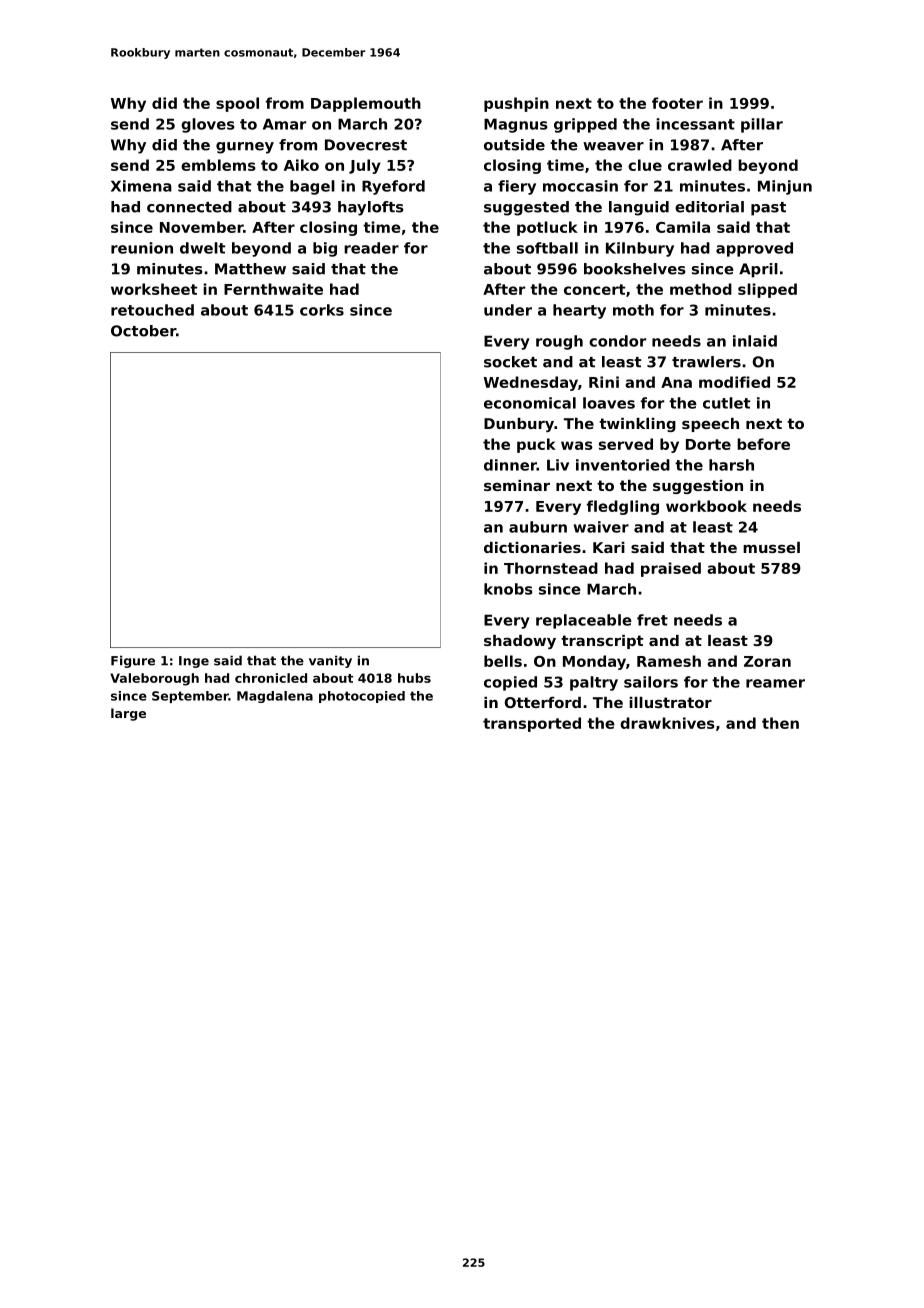 This screenshot has height=1308, width=924. Describe the element at coordinates (330, 661) in the screenshot. I see `vanity` at that location.
